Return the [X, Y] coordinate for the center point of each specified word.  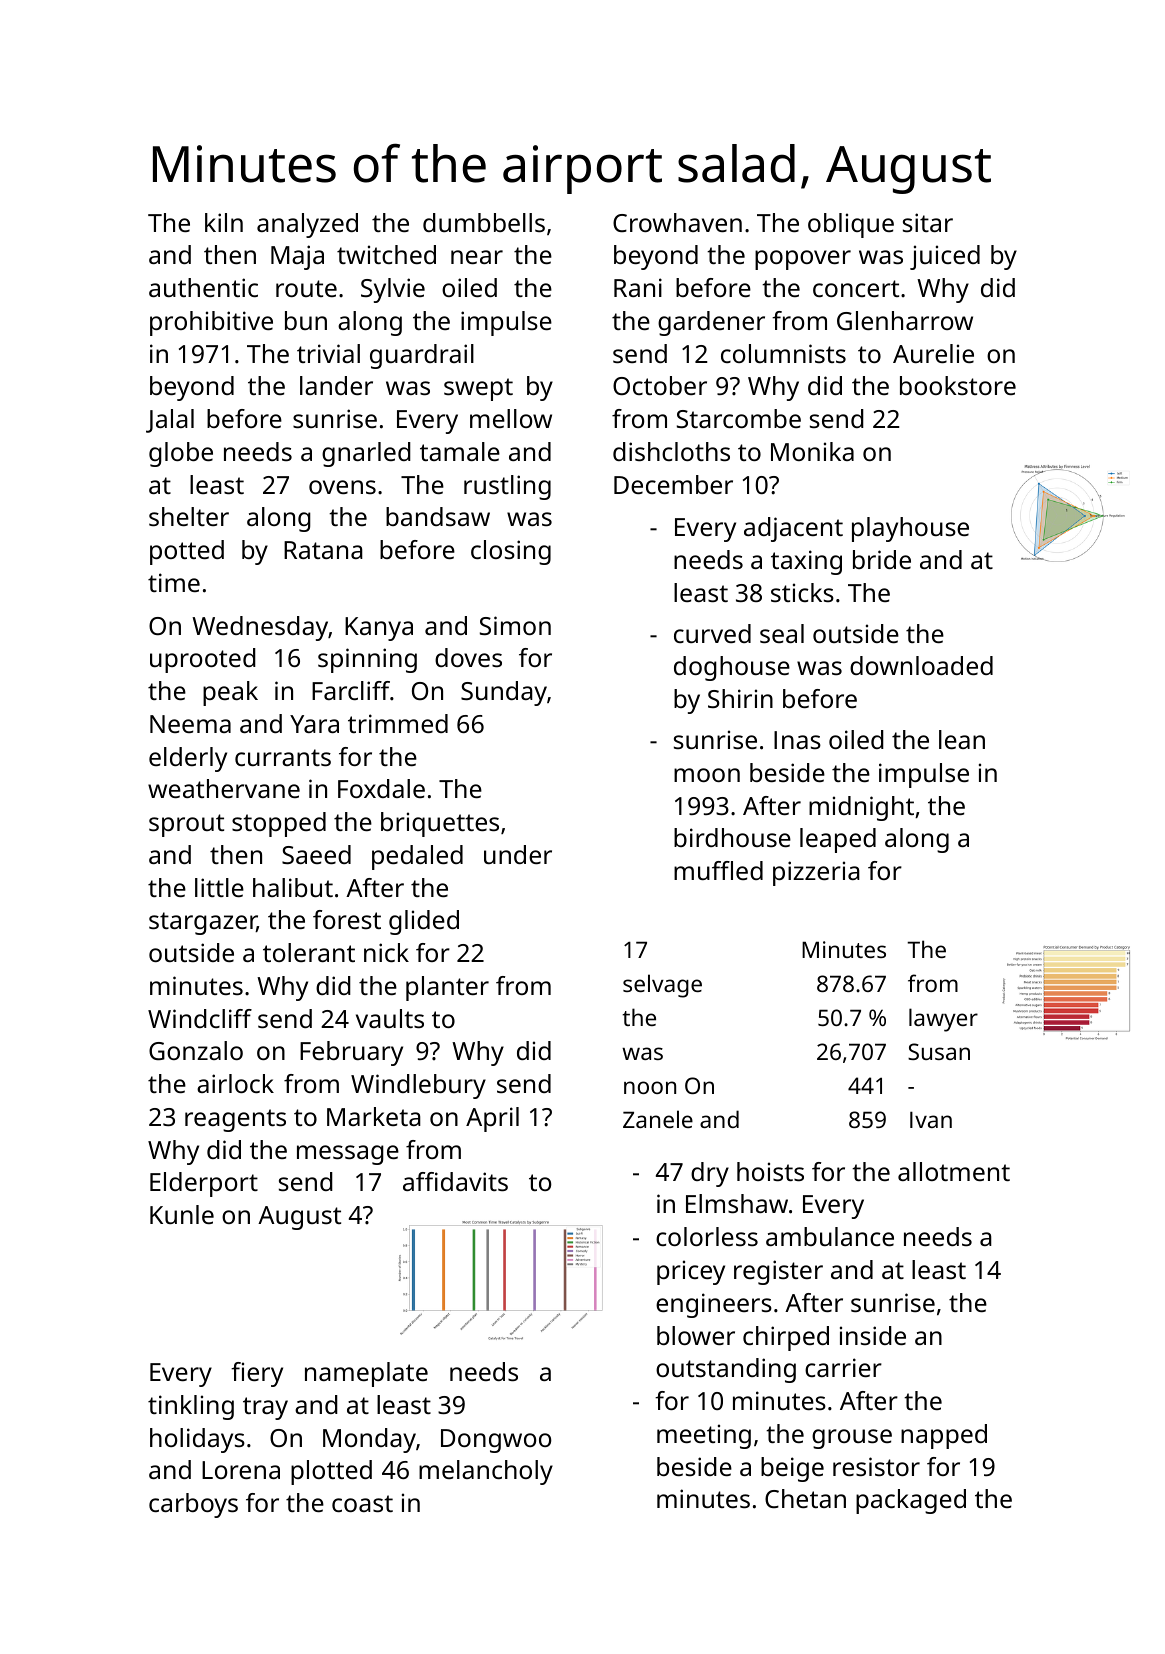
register [778, 1272]
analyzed [307, 225]
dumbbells [484, 222]
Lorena [241, 1470]
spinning [367, 660]
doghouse [732, 668]
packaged [911, 1501]
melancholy [486, 1472]
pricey [691, 1272]
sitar [928, 222]
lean [962, 739]
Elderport [204, 1184]
